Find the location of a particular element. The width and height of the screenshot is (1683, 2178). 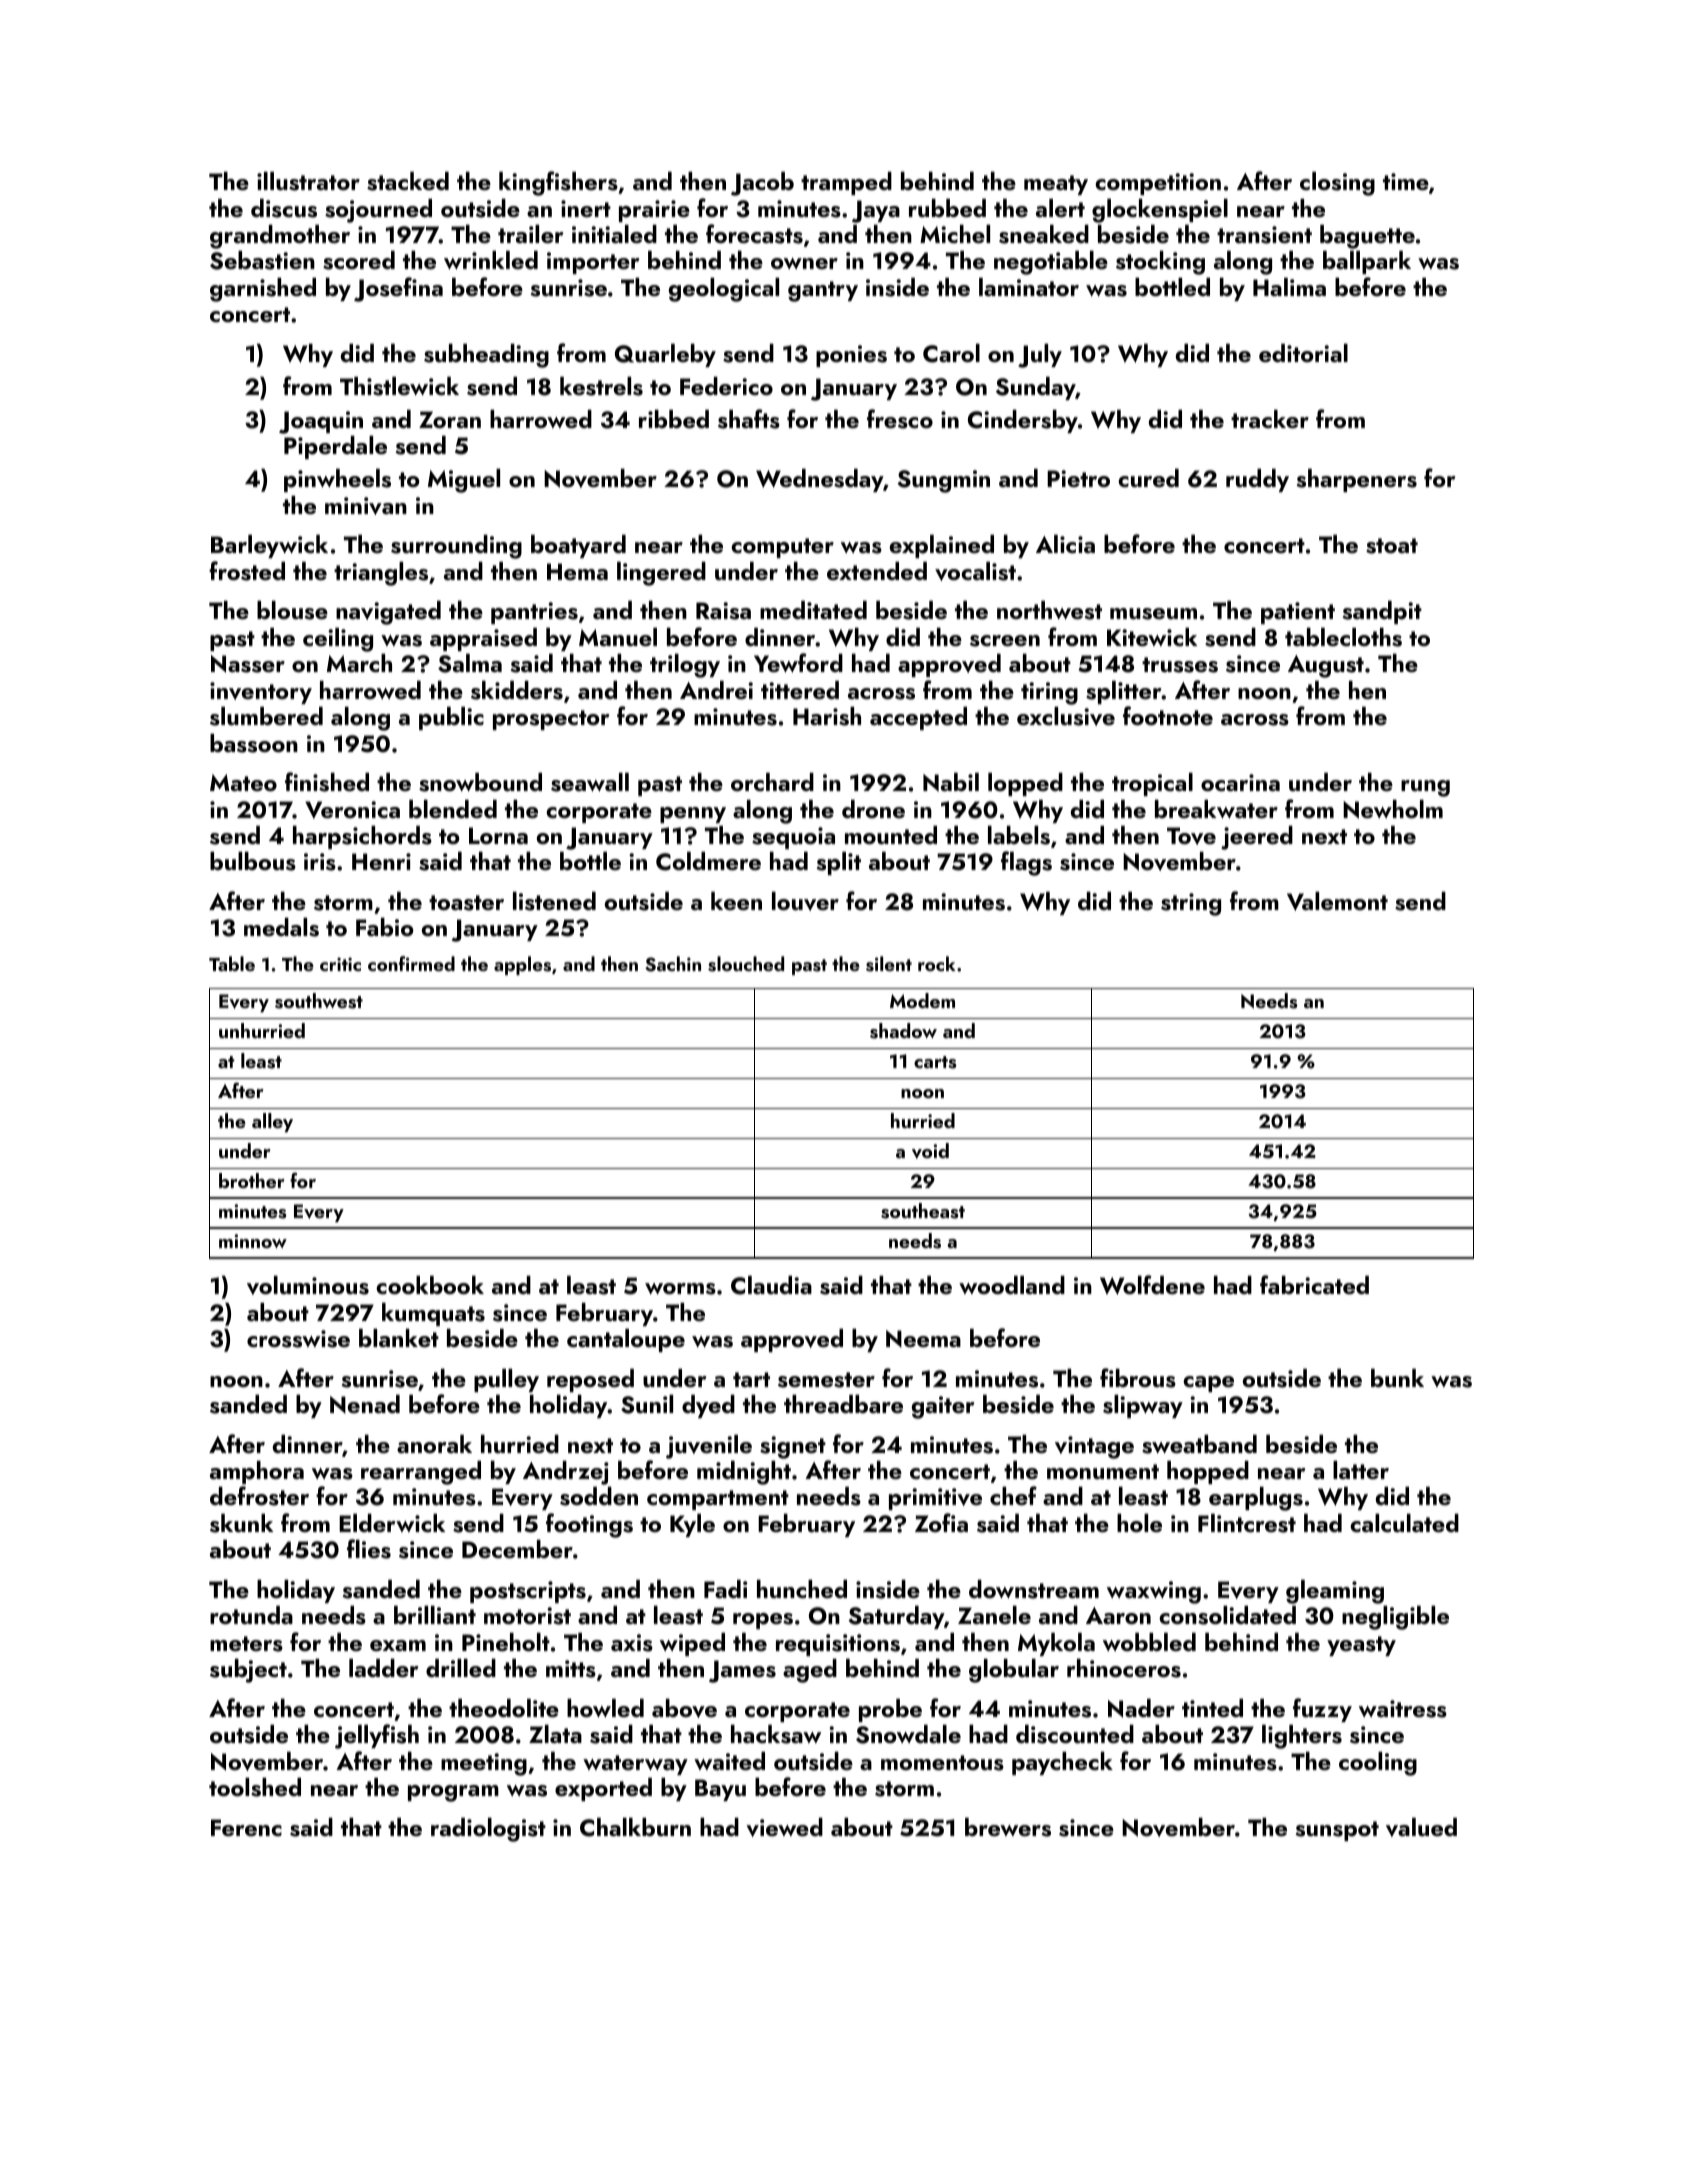

sequoia is located at coordinates (793, 838).
